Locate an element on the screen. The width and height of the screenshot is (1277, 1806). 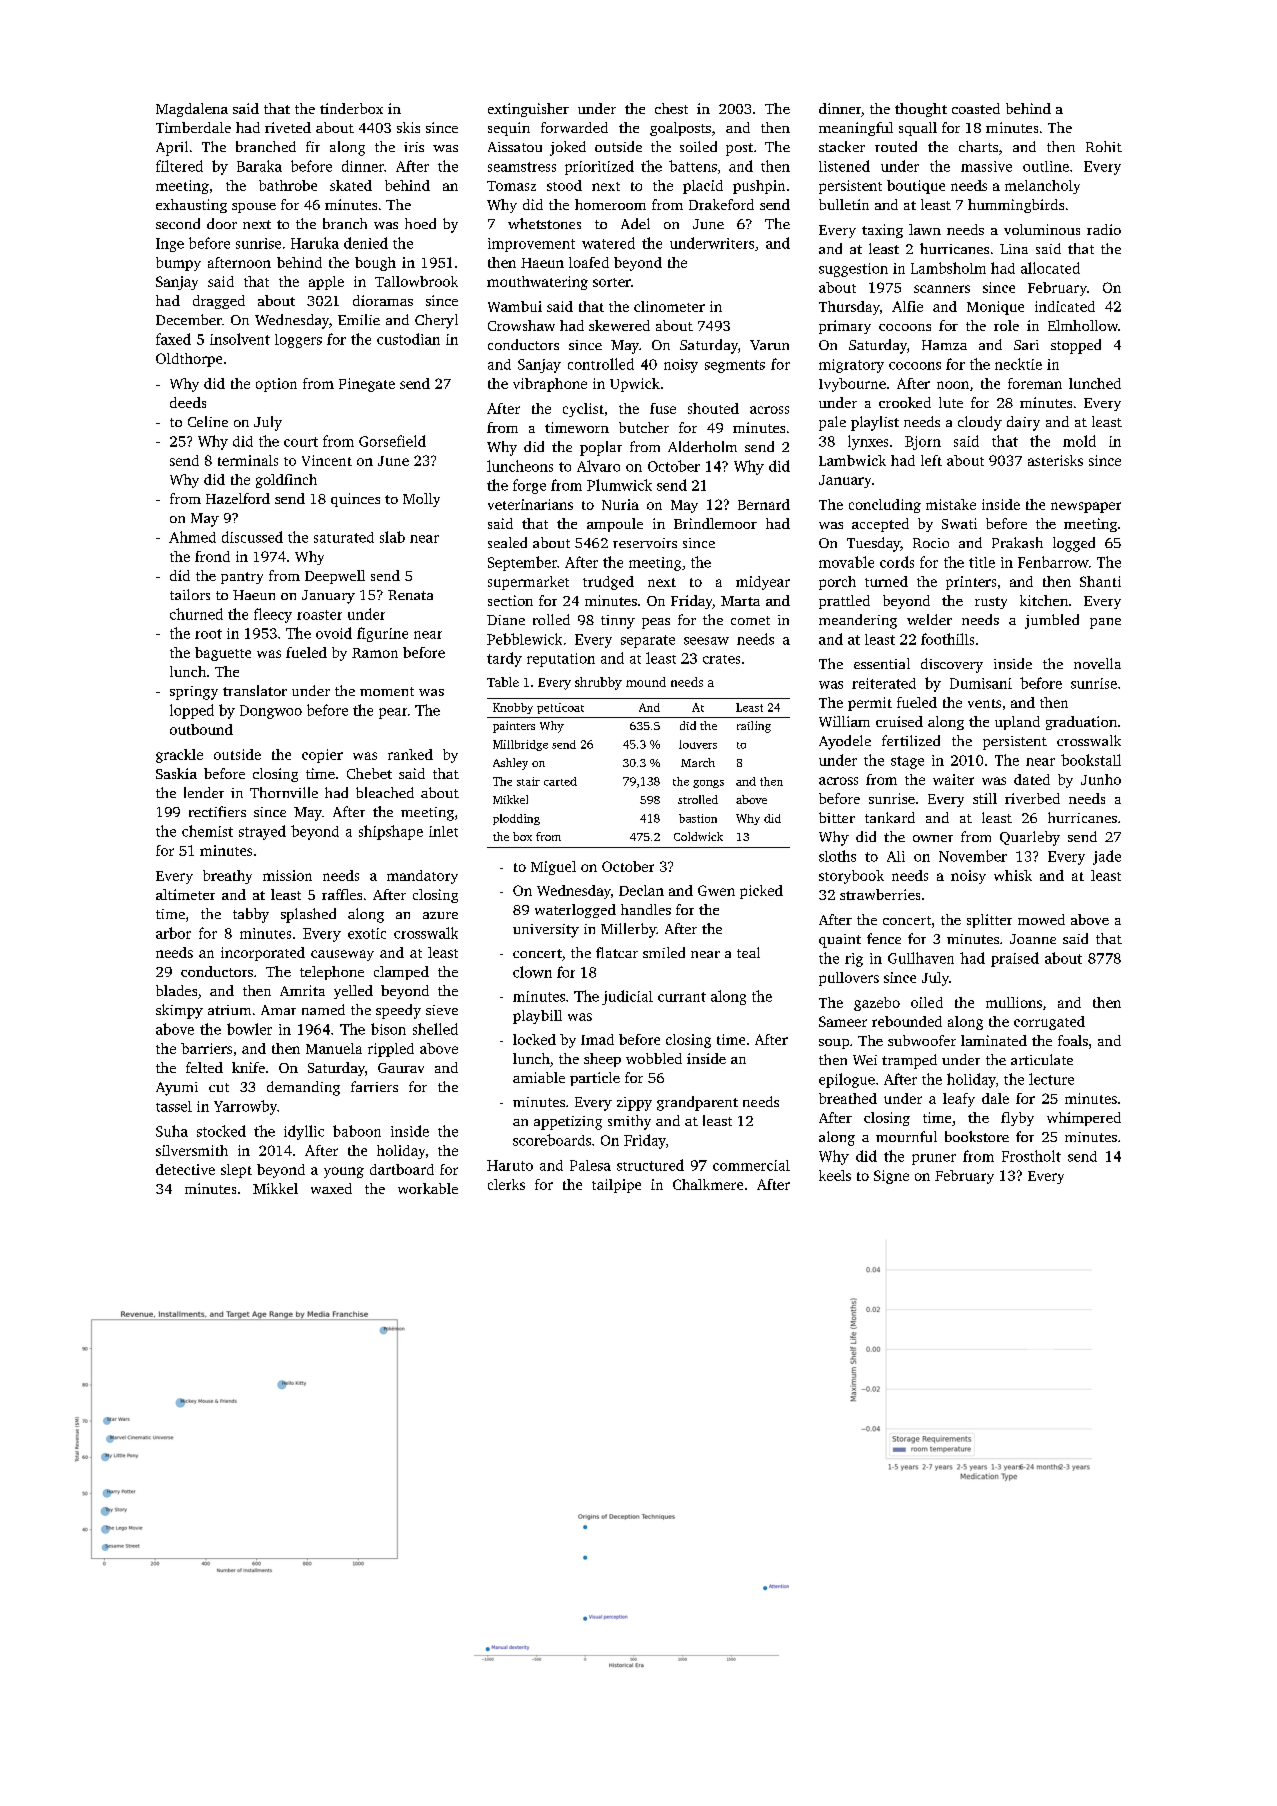
figurine is located at coordinates (382, 634).
